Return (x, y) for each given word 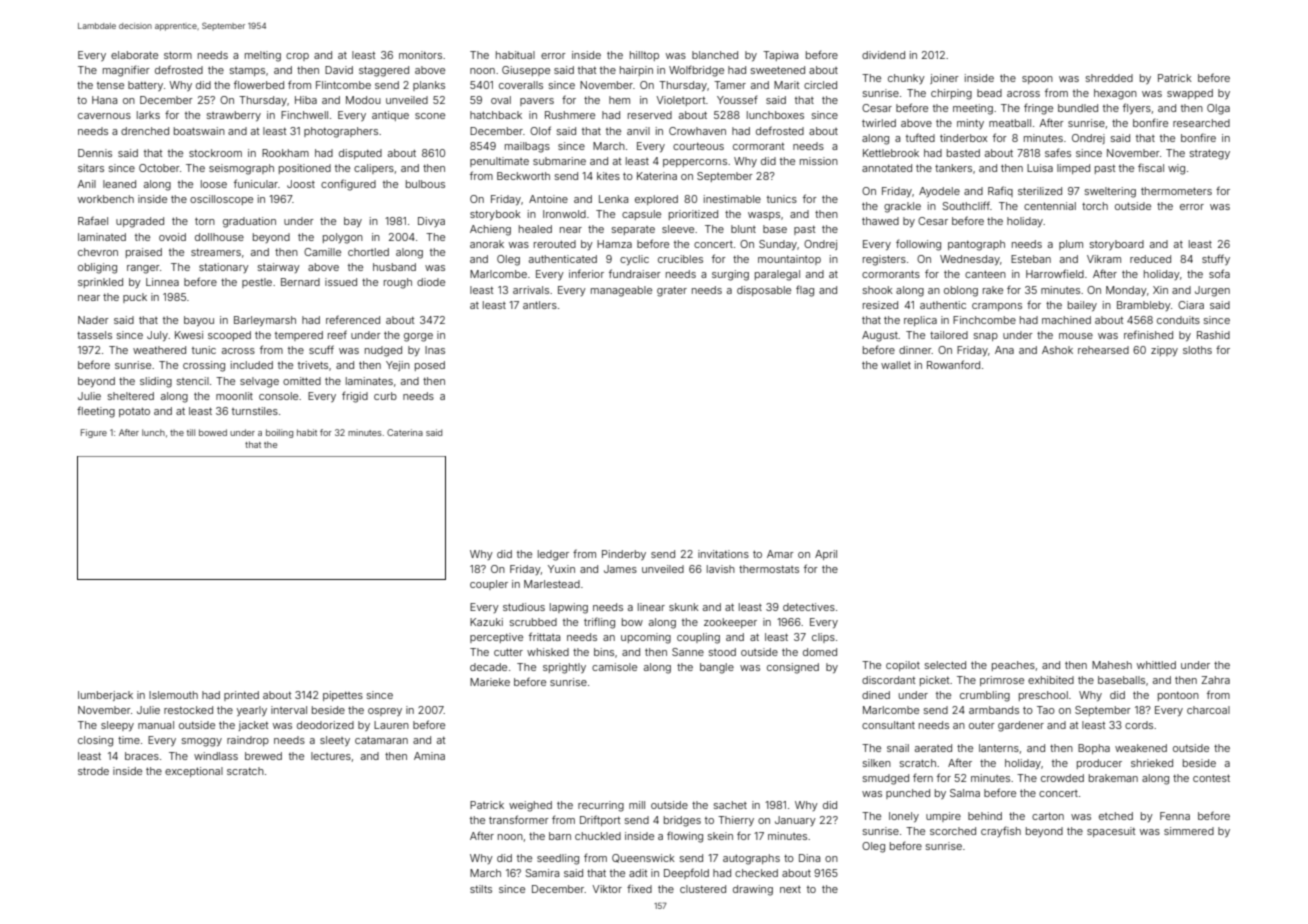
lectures (331, 756)
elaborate (134, 55)
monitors (420, 55)
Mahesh (1112, 665)
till (191, 432)
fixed (639, 888)
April (826, 555)
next (790, 889)
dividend (883, 55)
